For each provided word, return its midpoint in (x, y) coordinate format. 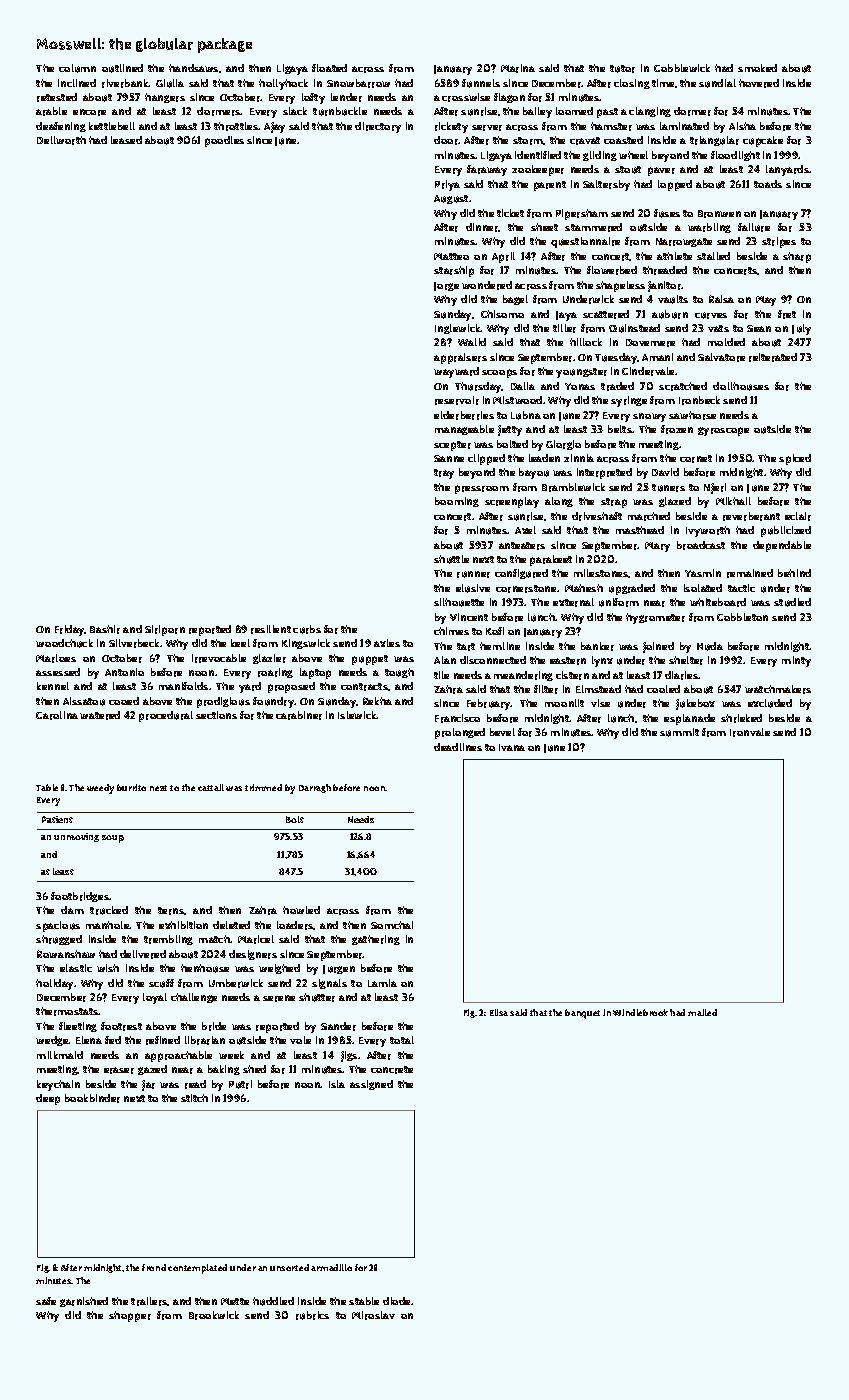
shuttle (451, 559)
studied (792, 602)
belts (620, 429)
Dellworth (61, 140)
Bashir (105, 629)
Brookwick (214, 1315)
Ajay (274, 127)
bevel (502, 732)
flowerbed (612, 270)
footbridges (80, 897)
